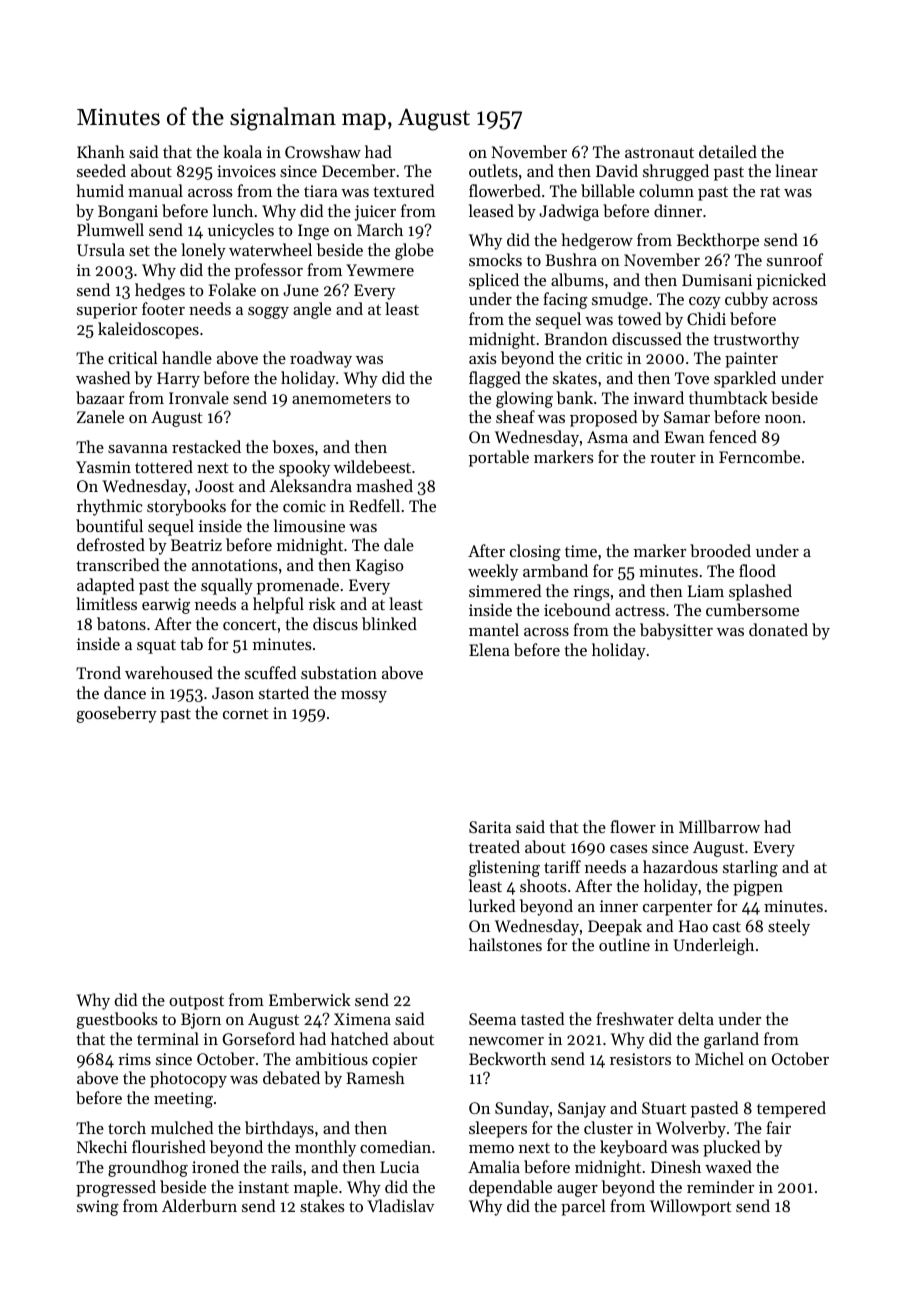  Describe the element at coordinates (117, 1020) in the document. I see `guestbooks` at that location.
